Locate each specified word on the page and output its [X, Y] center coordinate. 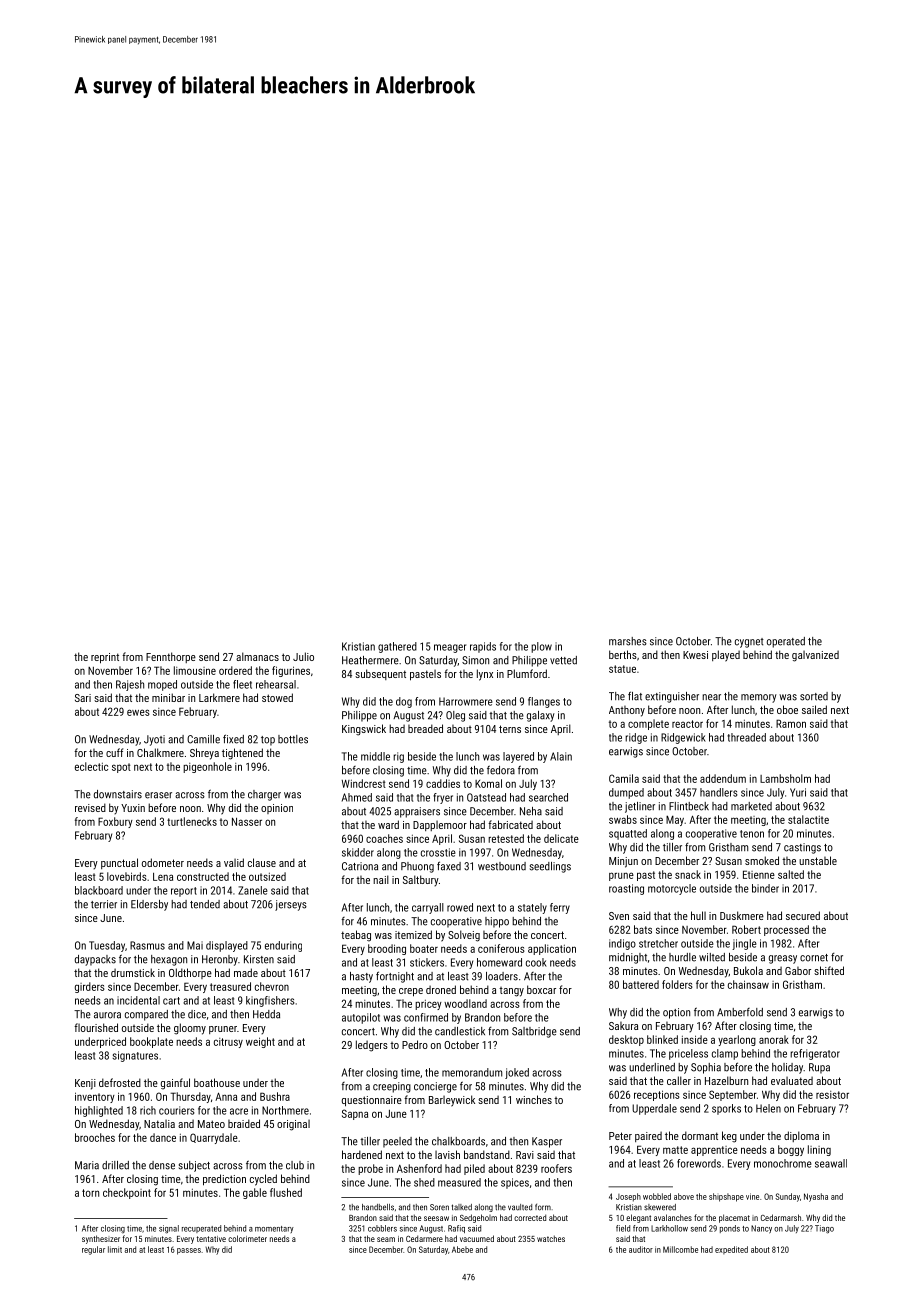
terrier [104, 904]
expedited [731, 1250]
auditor [641, 1249]
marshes [628, 641]
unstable [818, 860]
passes [189, 1251]
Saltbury [421, 881]
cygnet [749, 643]
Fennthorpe [171, 657]
